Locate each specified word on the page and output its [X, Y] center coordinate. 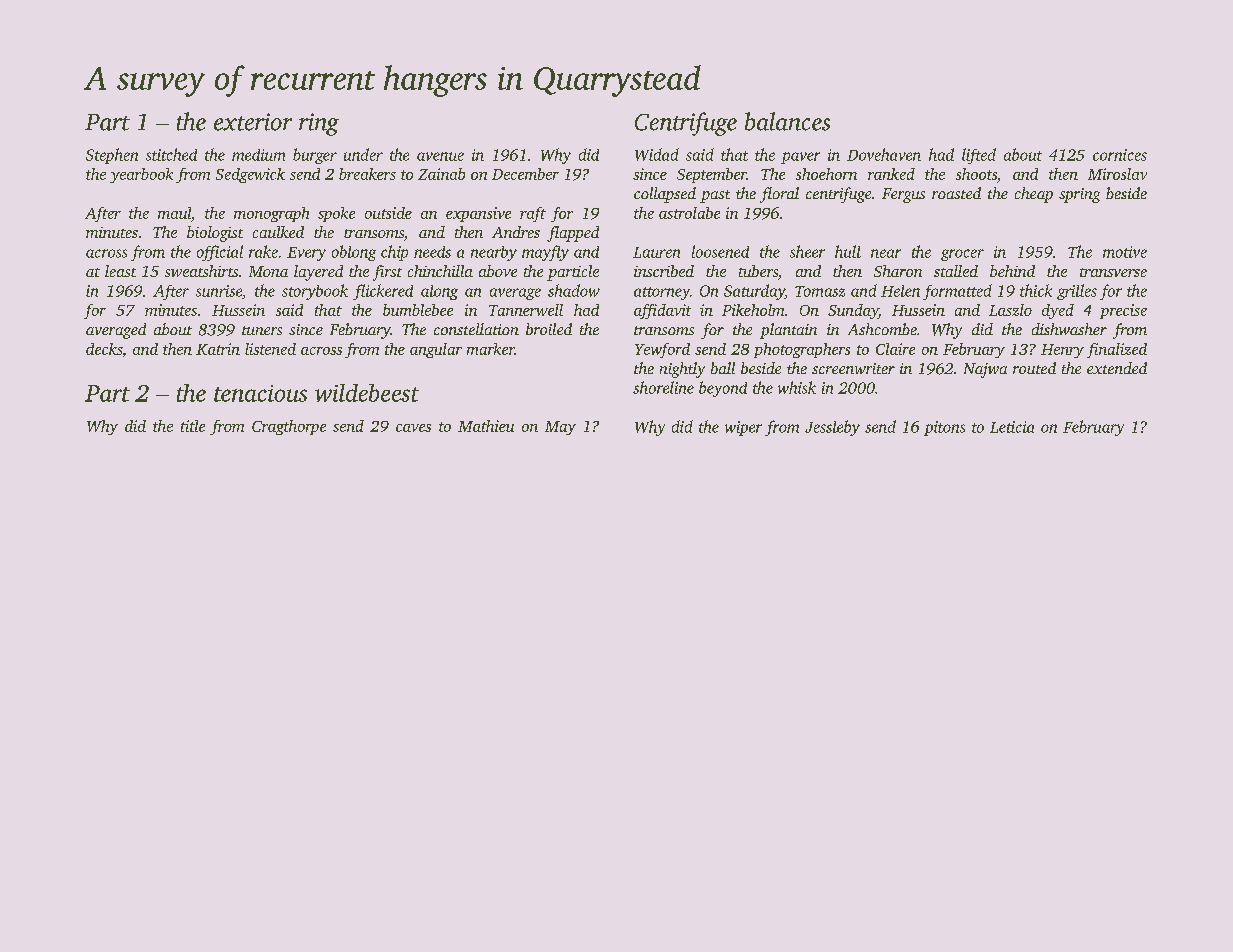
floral [779, 195]
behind [1012, 271]
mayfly [545, 253]
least [120, 271]
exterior [253, 122]
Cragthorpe [289, 427]
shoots [976, 174]
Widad [657, 154]
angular [436, 350]
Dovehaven [884, 154]
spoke [336, 214]
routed [1034, 368]
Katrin [218, 349]
